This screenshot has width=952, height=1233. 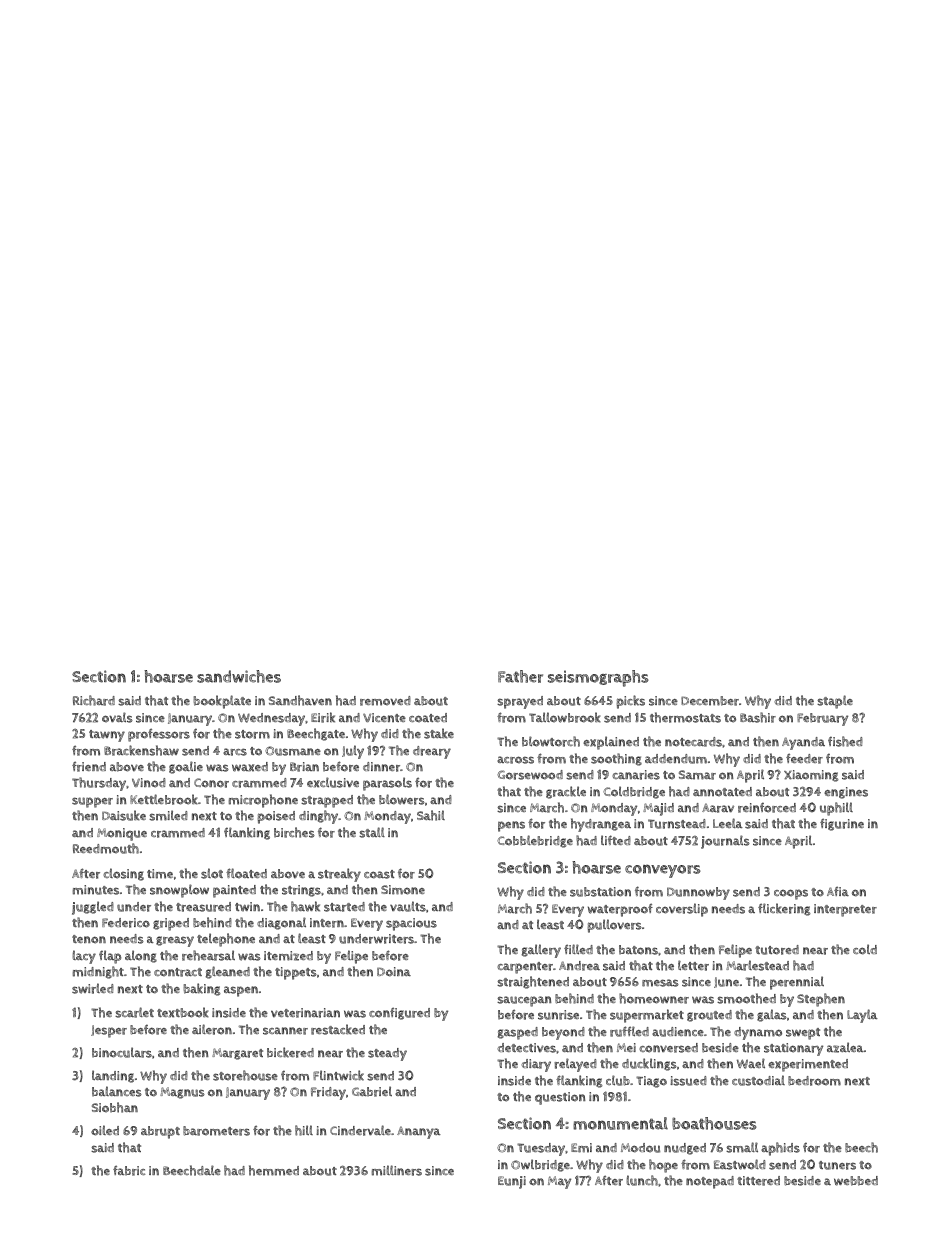 I want to click on smiled, so click(x=168, y=815).
